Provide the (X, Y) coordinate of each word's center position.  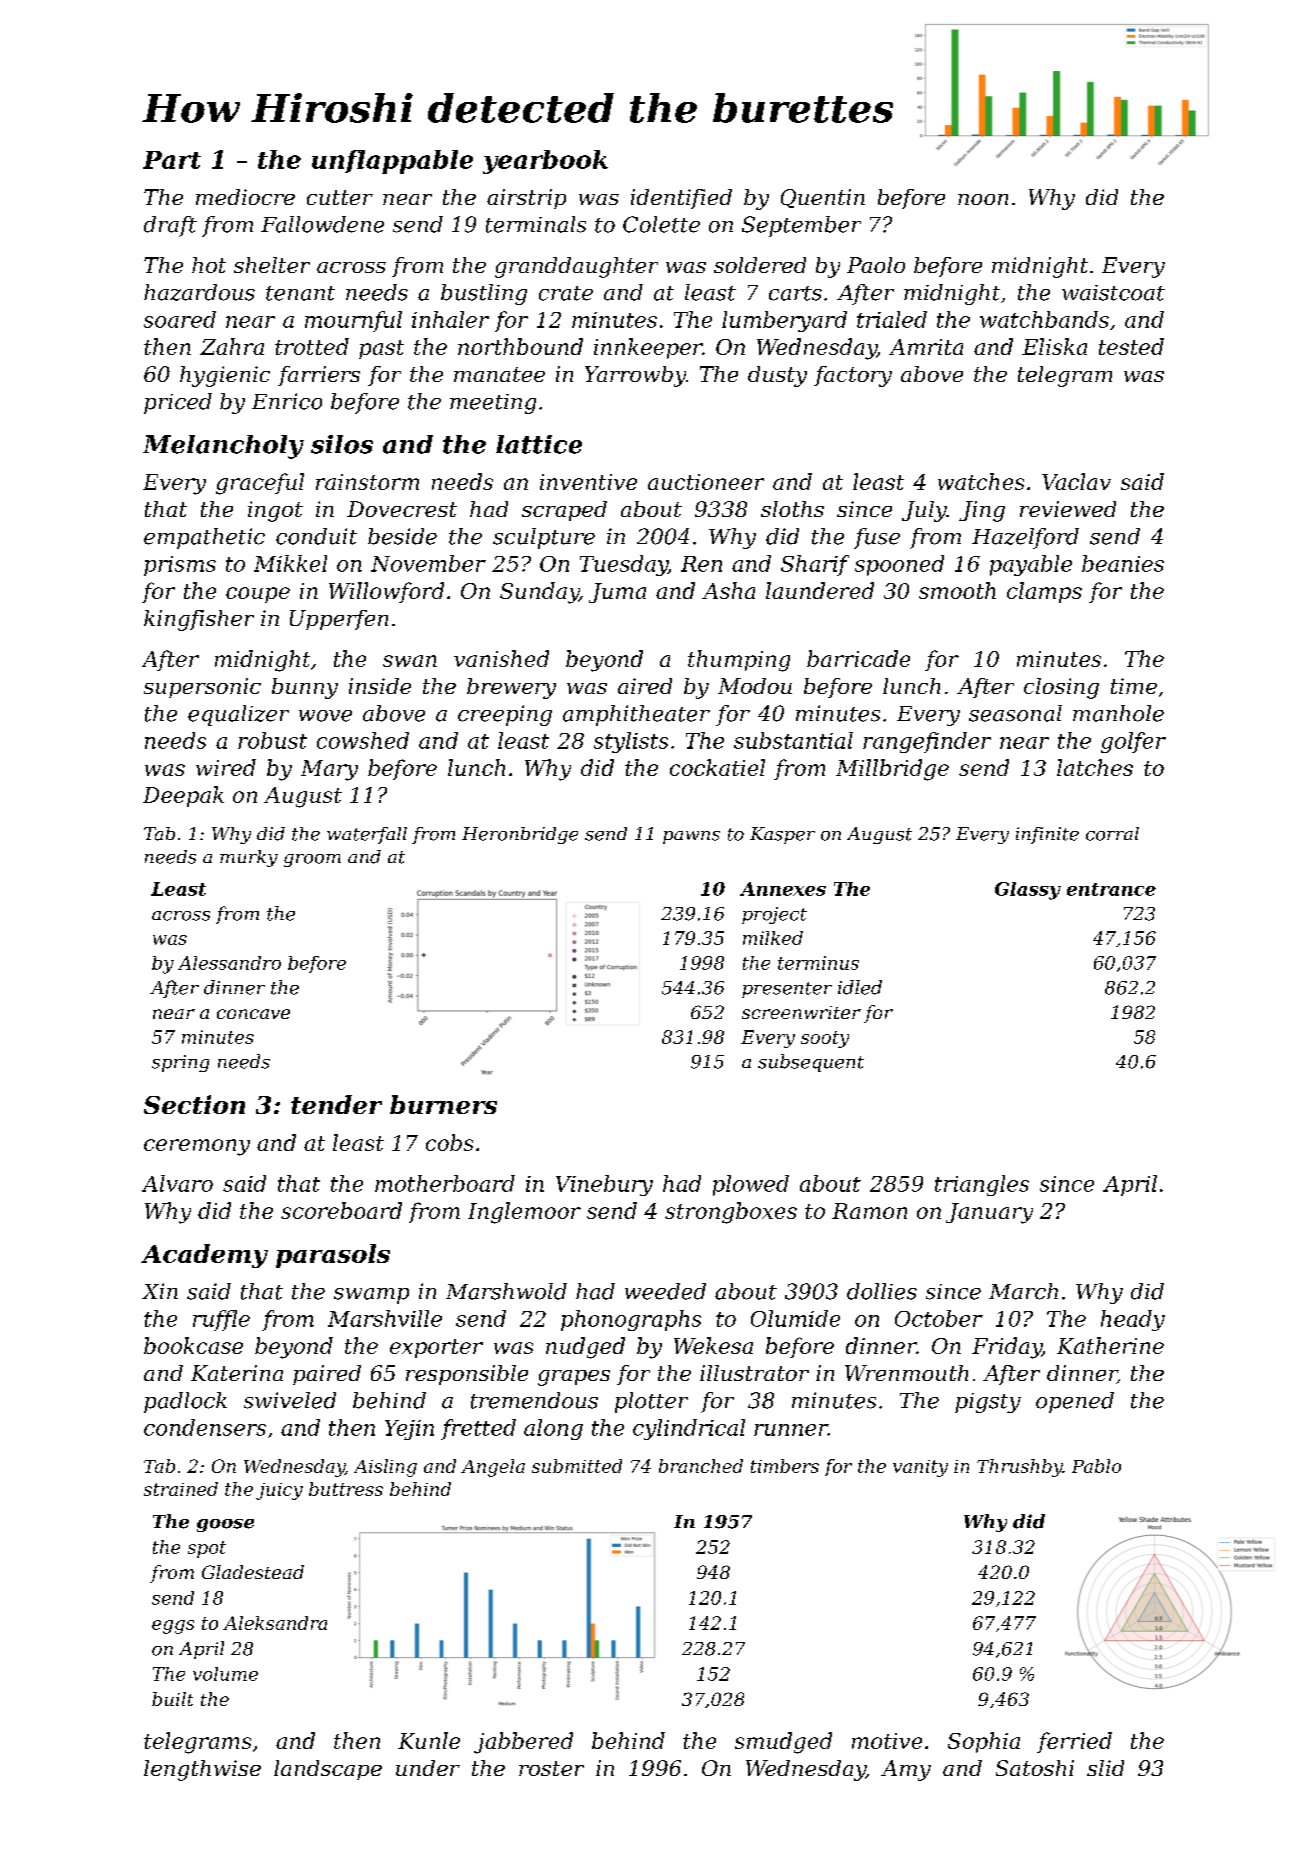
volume (225, 1674)
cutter (340, 197)
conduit (316, 536)
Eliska (1054, 346)
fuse (877, 538)
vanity (920, 1468)
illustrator (754, 1373)
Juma (617, 593)
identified (681, 199)
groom (312, 860)
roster (551, 1768)
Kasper (782, 835)
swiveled (290, 1400)
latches (1095, 767)
